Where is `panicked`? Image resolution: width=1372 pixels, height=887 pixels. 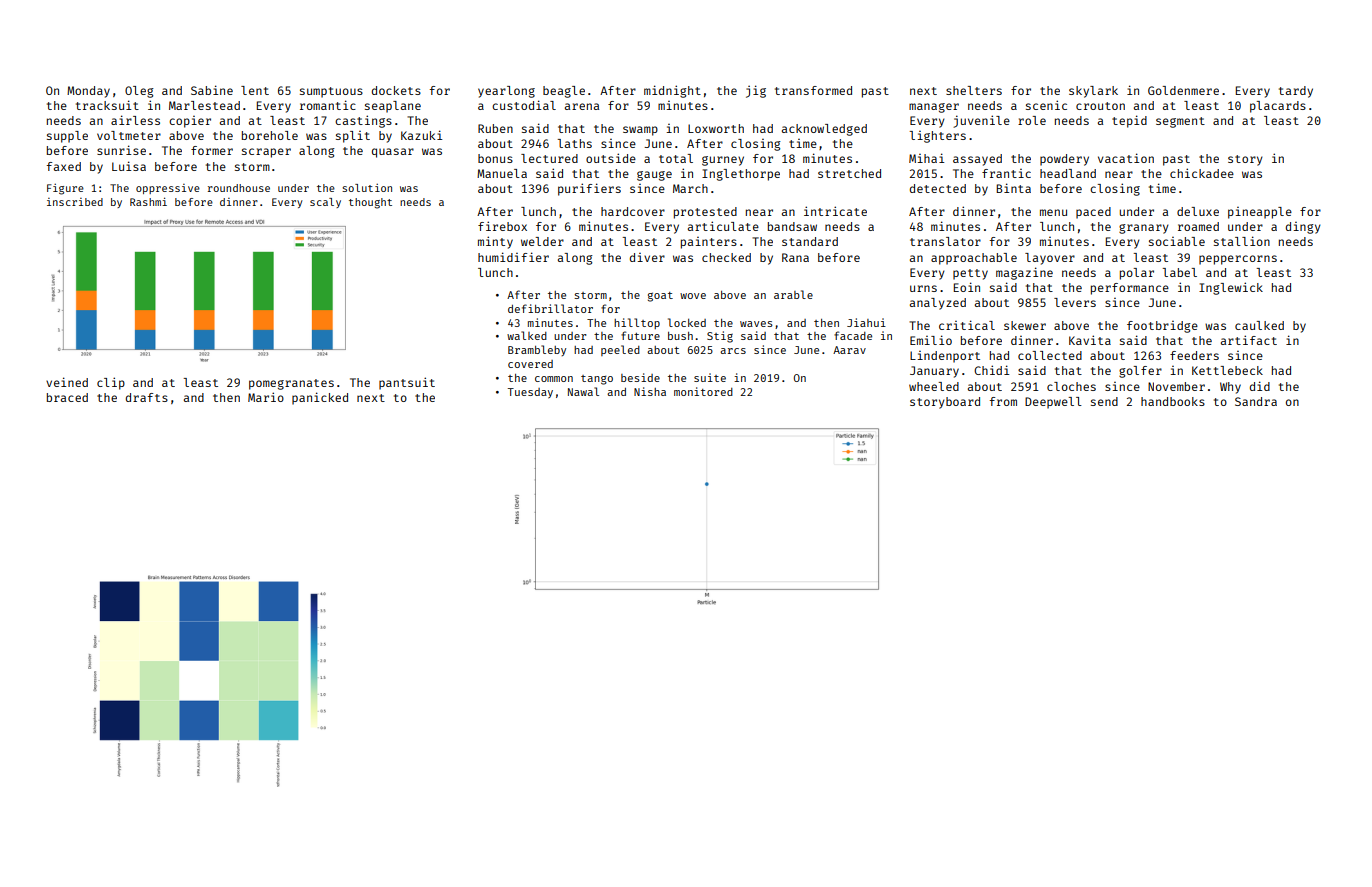 panicked is located at coordinates (320, 398).
